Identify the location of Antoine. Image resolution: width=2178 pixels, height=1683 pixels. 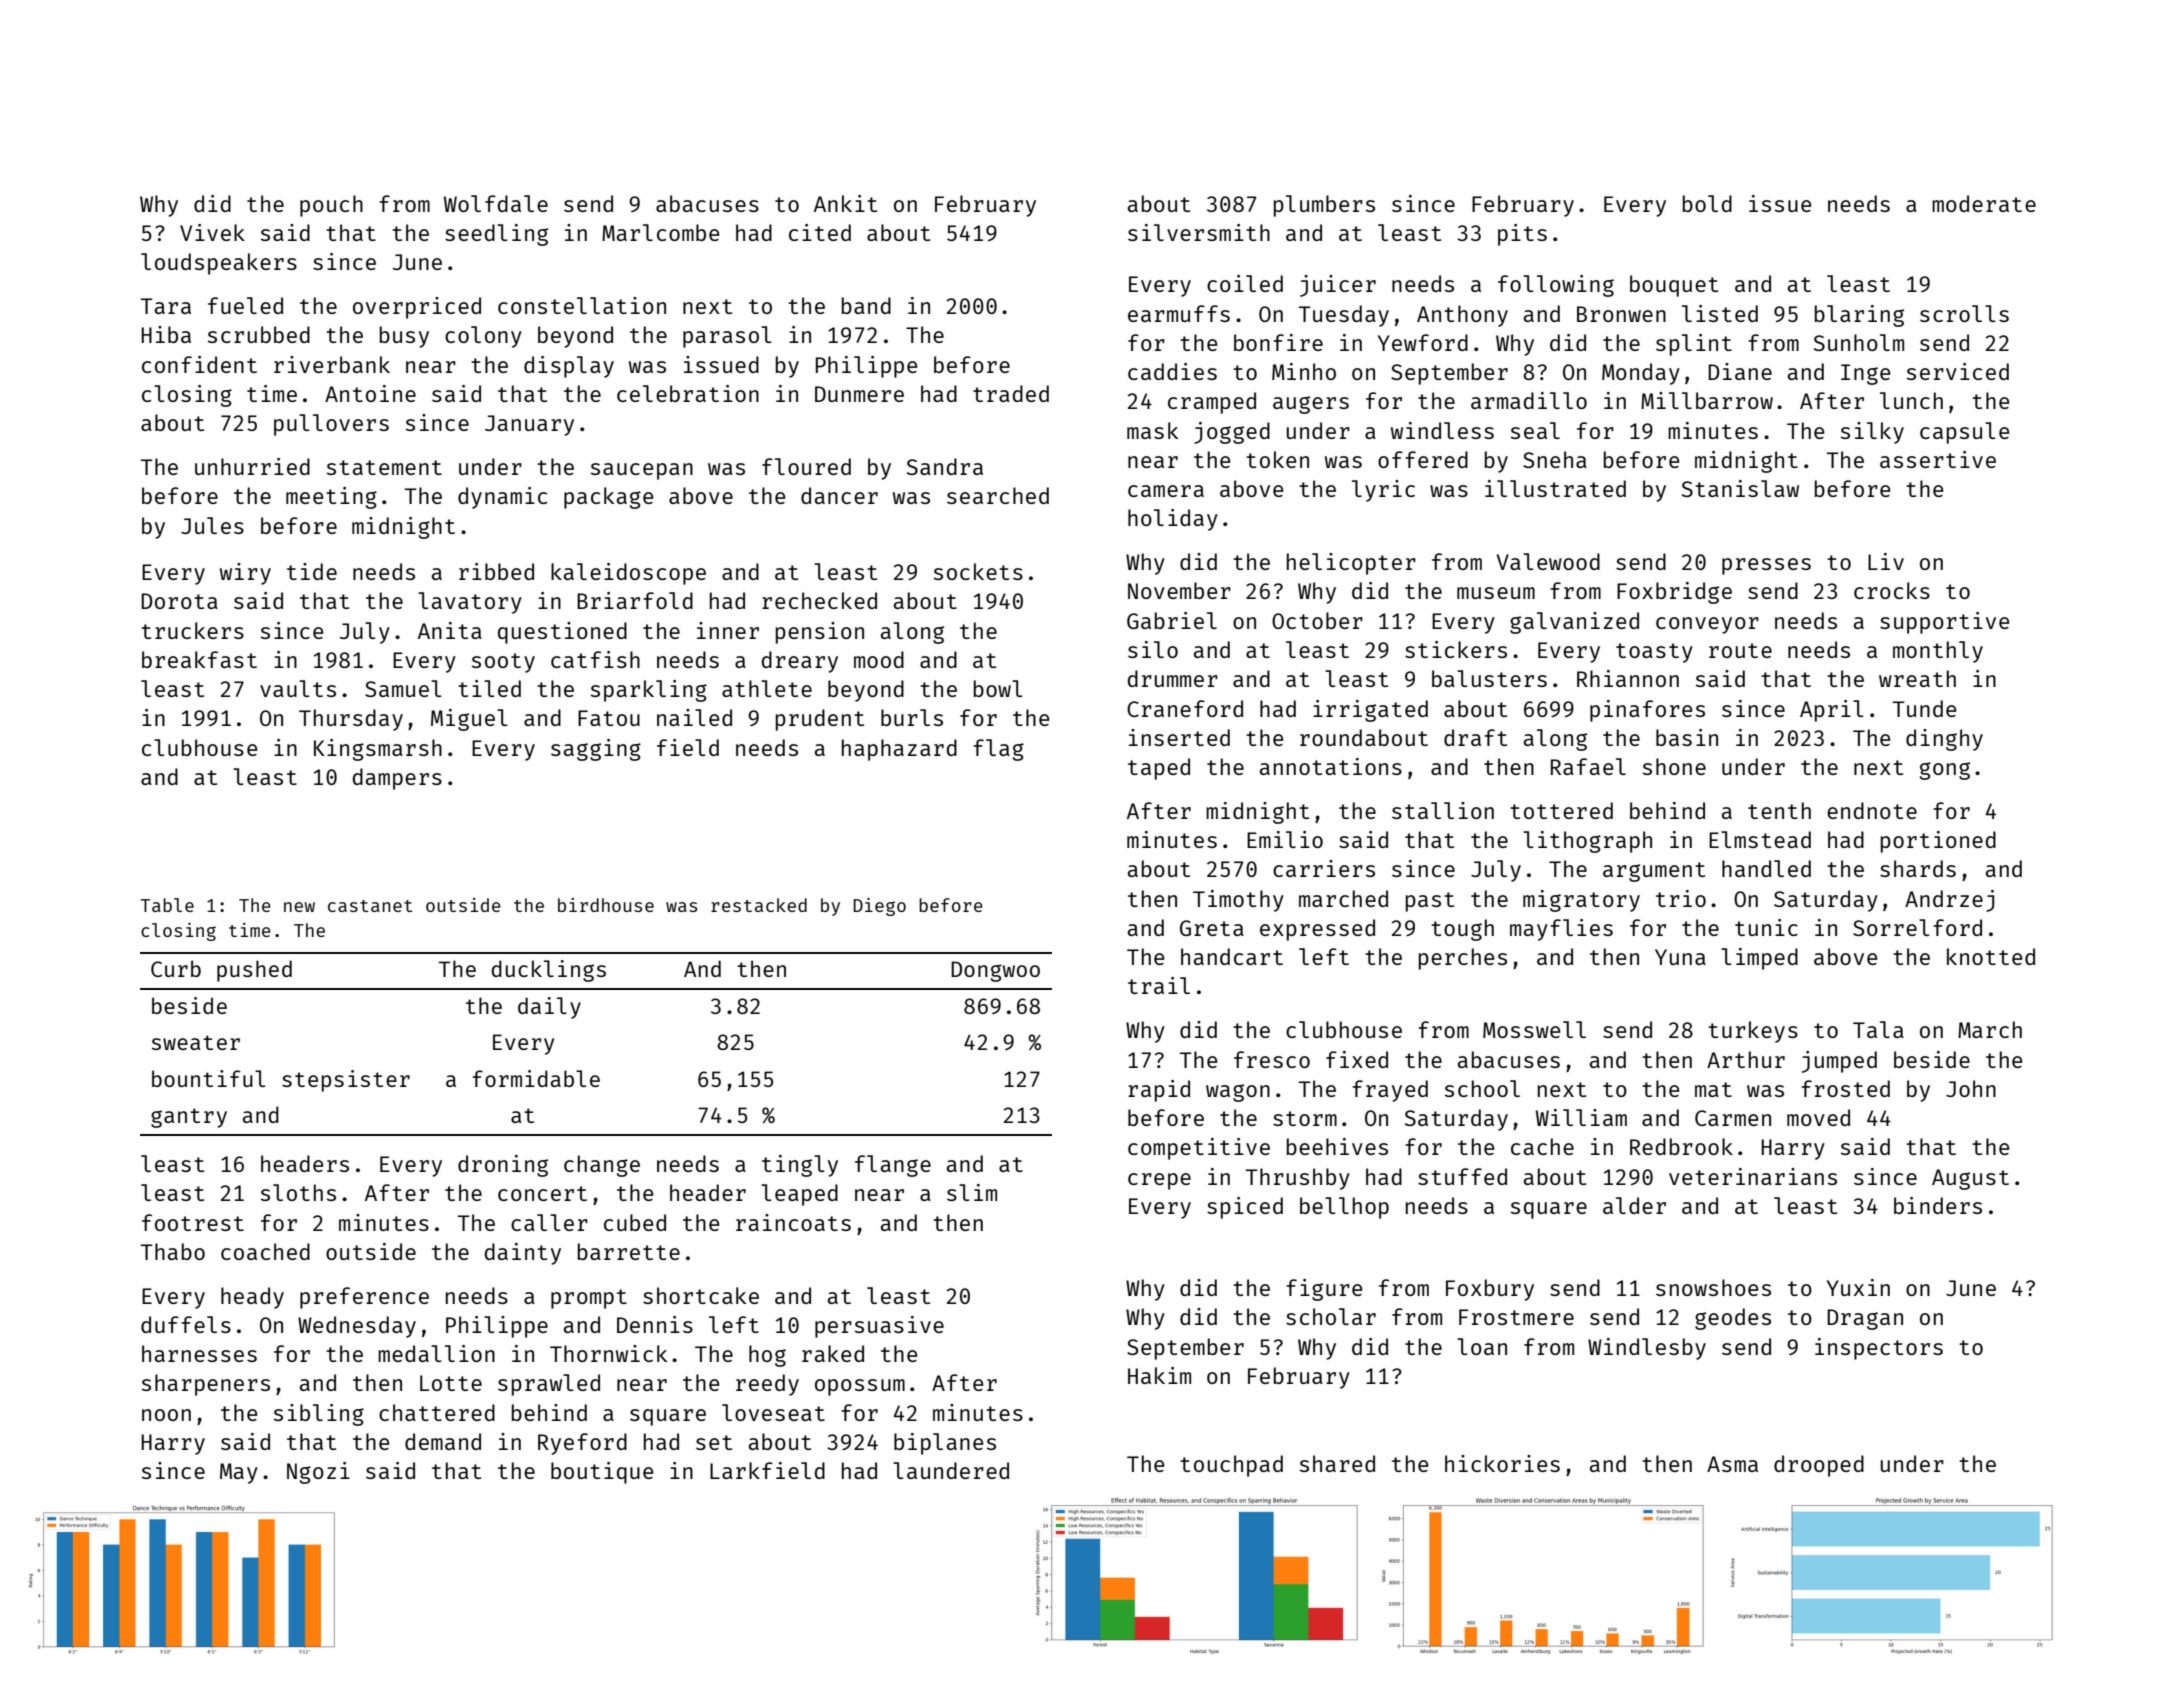
(370, 393).
